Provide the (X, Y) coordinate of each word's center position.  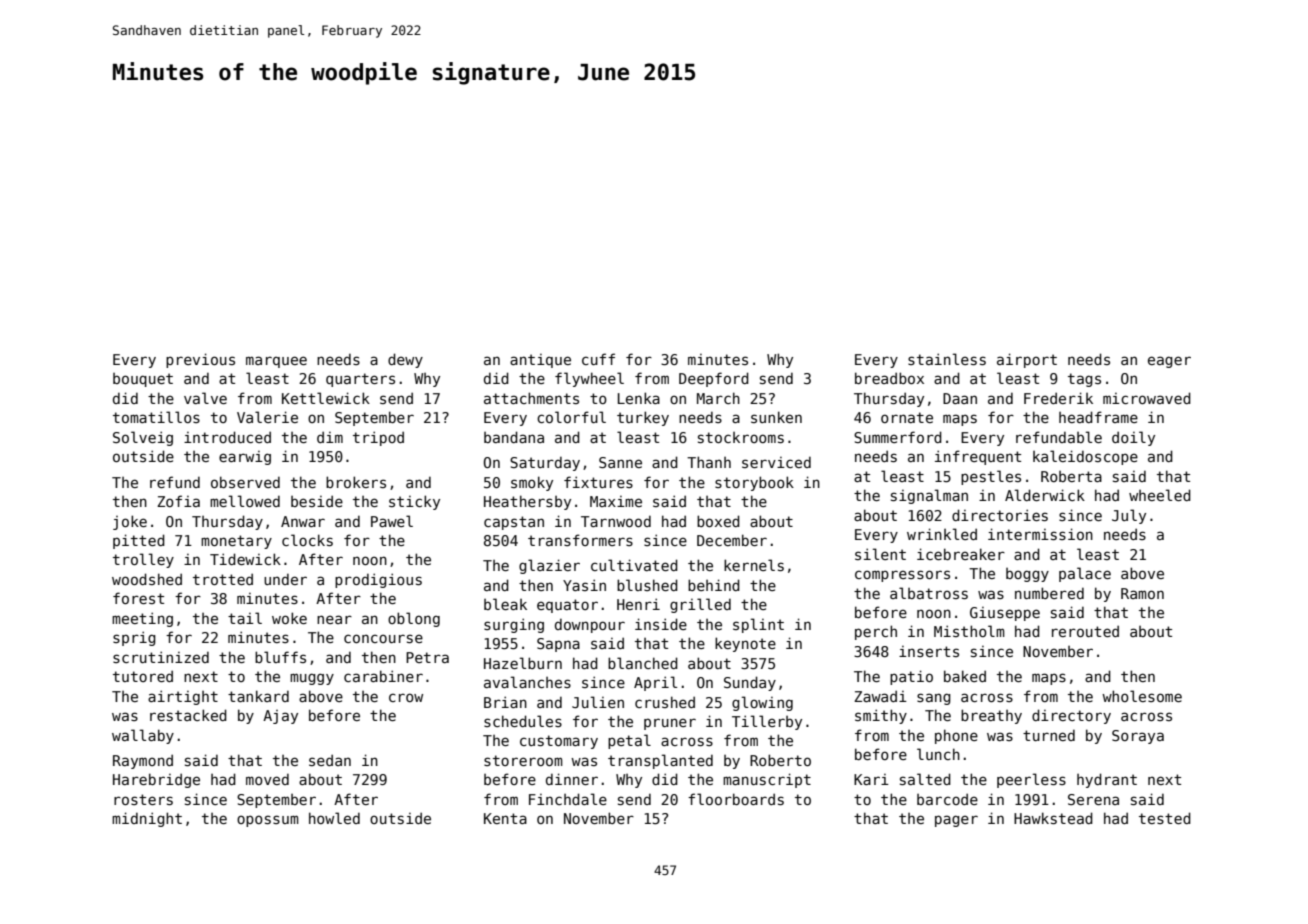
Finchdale (568, 799)
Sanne (620, 462)
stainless (947, 359)
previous (200, 360)
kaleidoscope (1085, 457)
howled (334, 818)
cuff (598, 359)
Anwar (303, 521)
